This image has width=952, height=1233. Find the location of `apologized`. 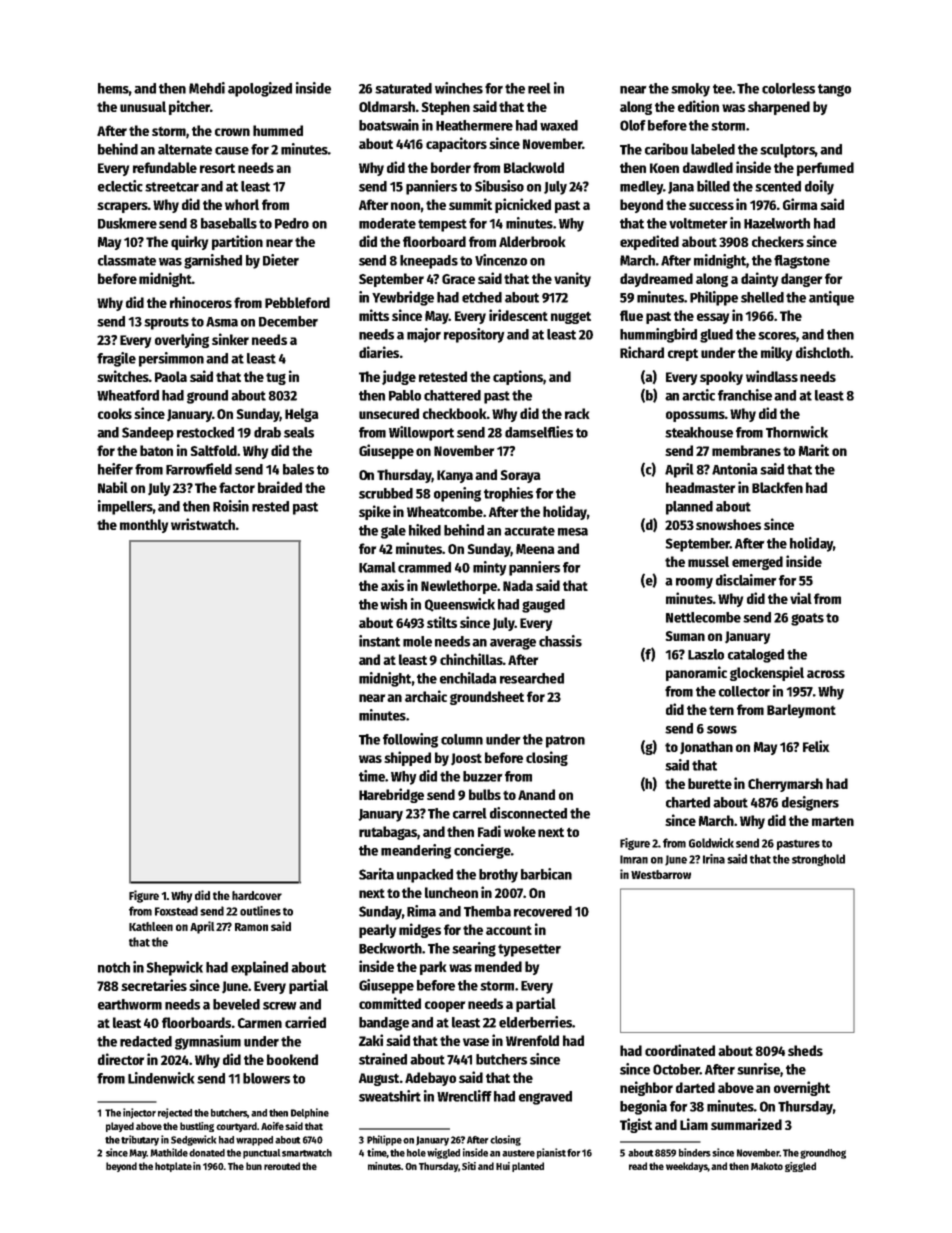

apologized is located at coordinates (260, 89).
